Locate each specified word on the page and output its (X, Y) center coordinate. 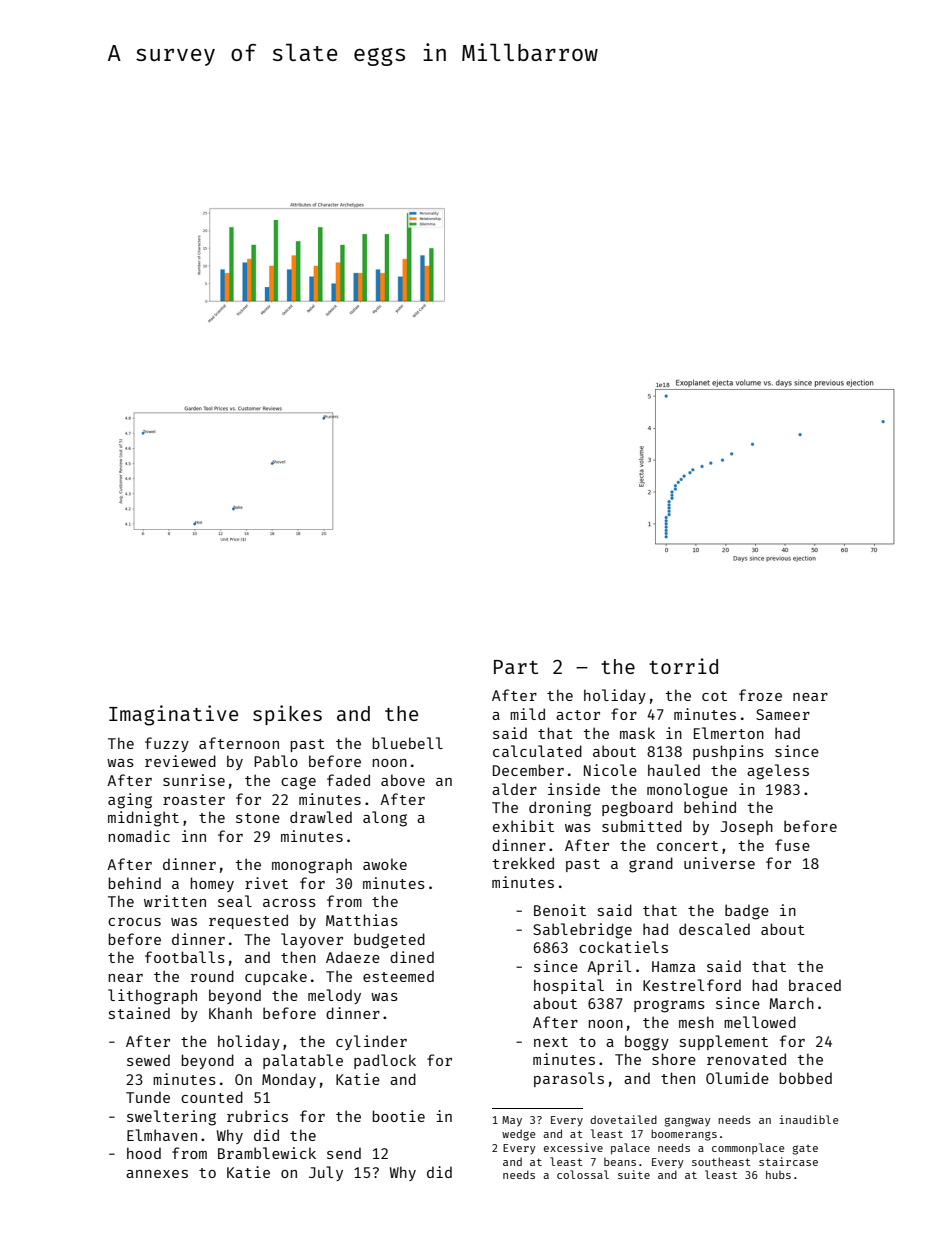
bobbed (805, 1078)
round (212, 976)
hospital (569, 986)
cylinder (371, 1042)
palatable (303, 1061)
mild (527, 714)
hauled (674, 770)
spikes (287, 715)
